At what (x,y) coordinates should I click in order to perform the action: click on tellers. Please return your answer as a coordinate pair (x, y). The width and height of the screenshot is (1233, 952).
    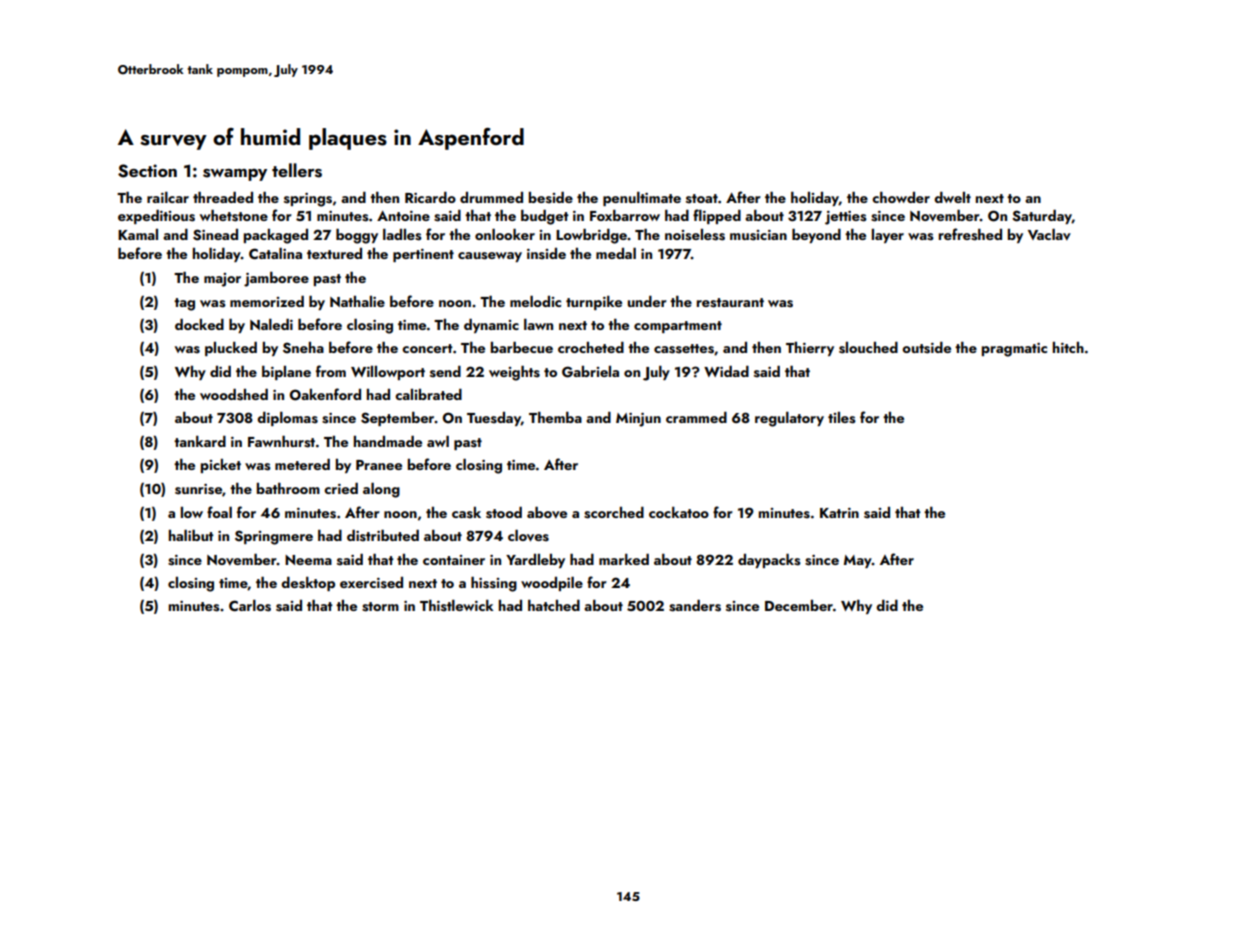
    Looking at the image, I should click on (297, 170).
